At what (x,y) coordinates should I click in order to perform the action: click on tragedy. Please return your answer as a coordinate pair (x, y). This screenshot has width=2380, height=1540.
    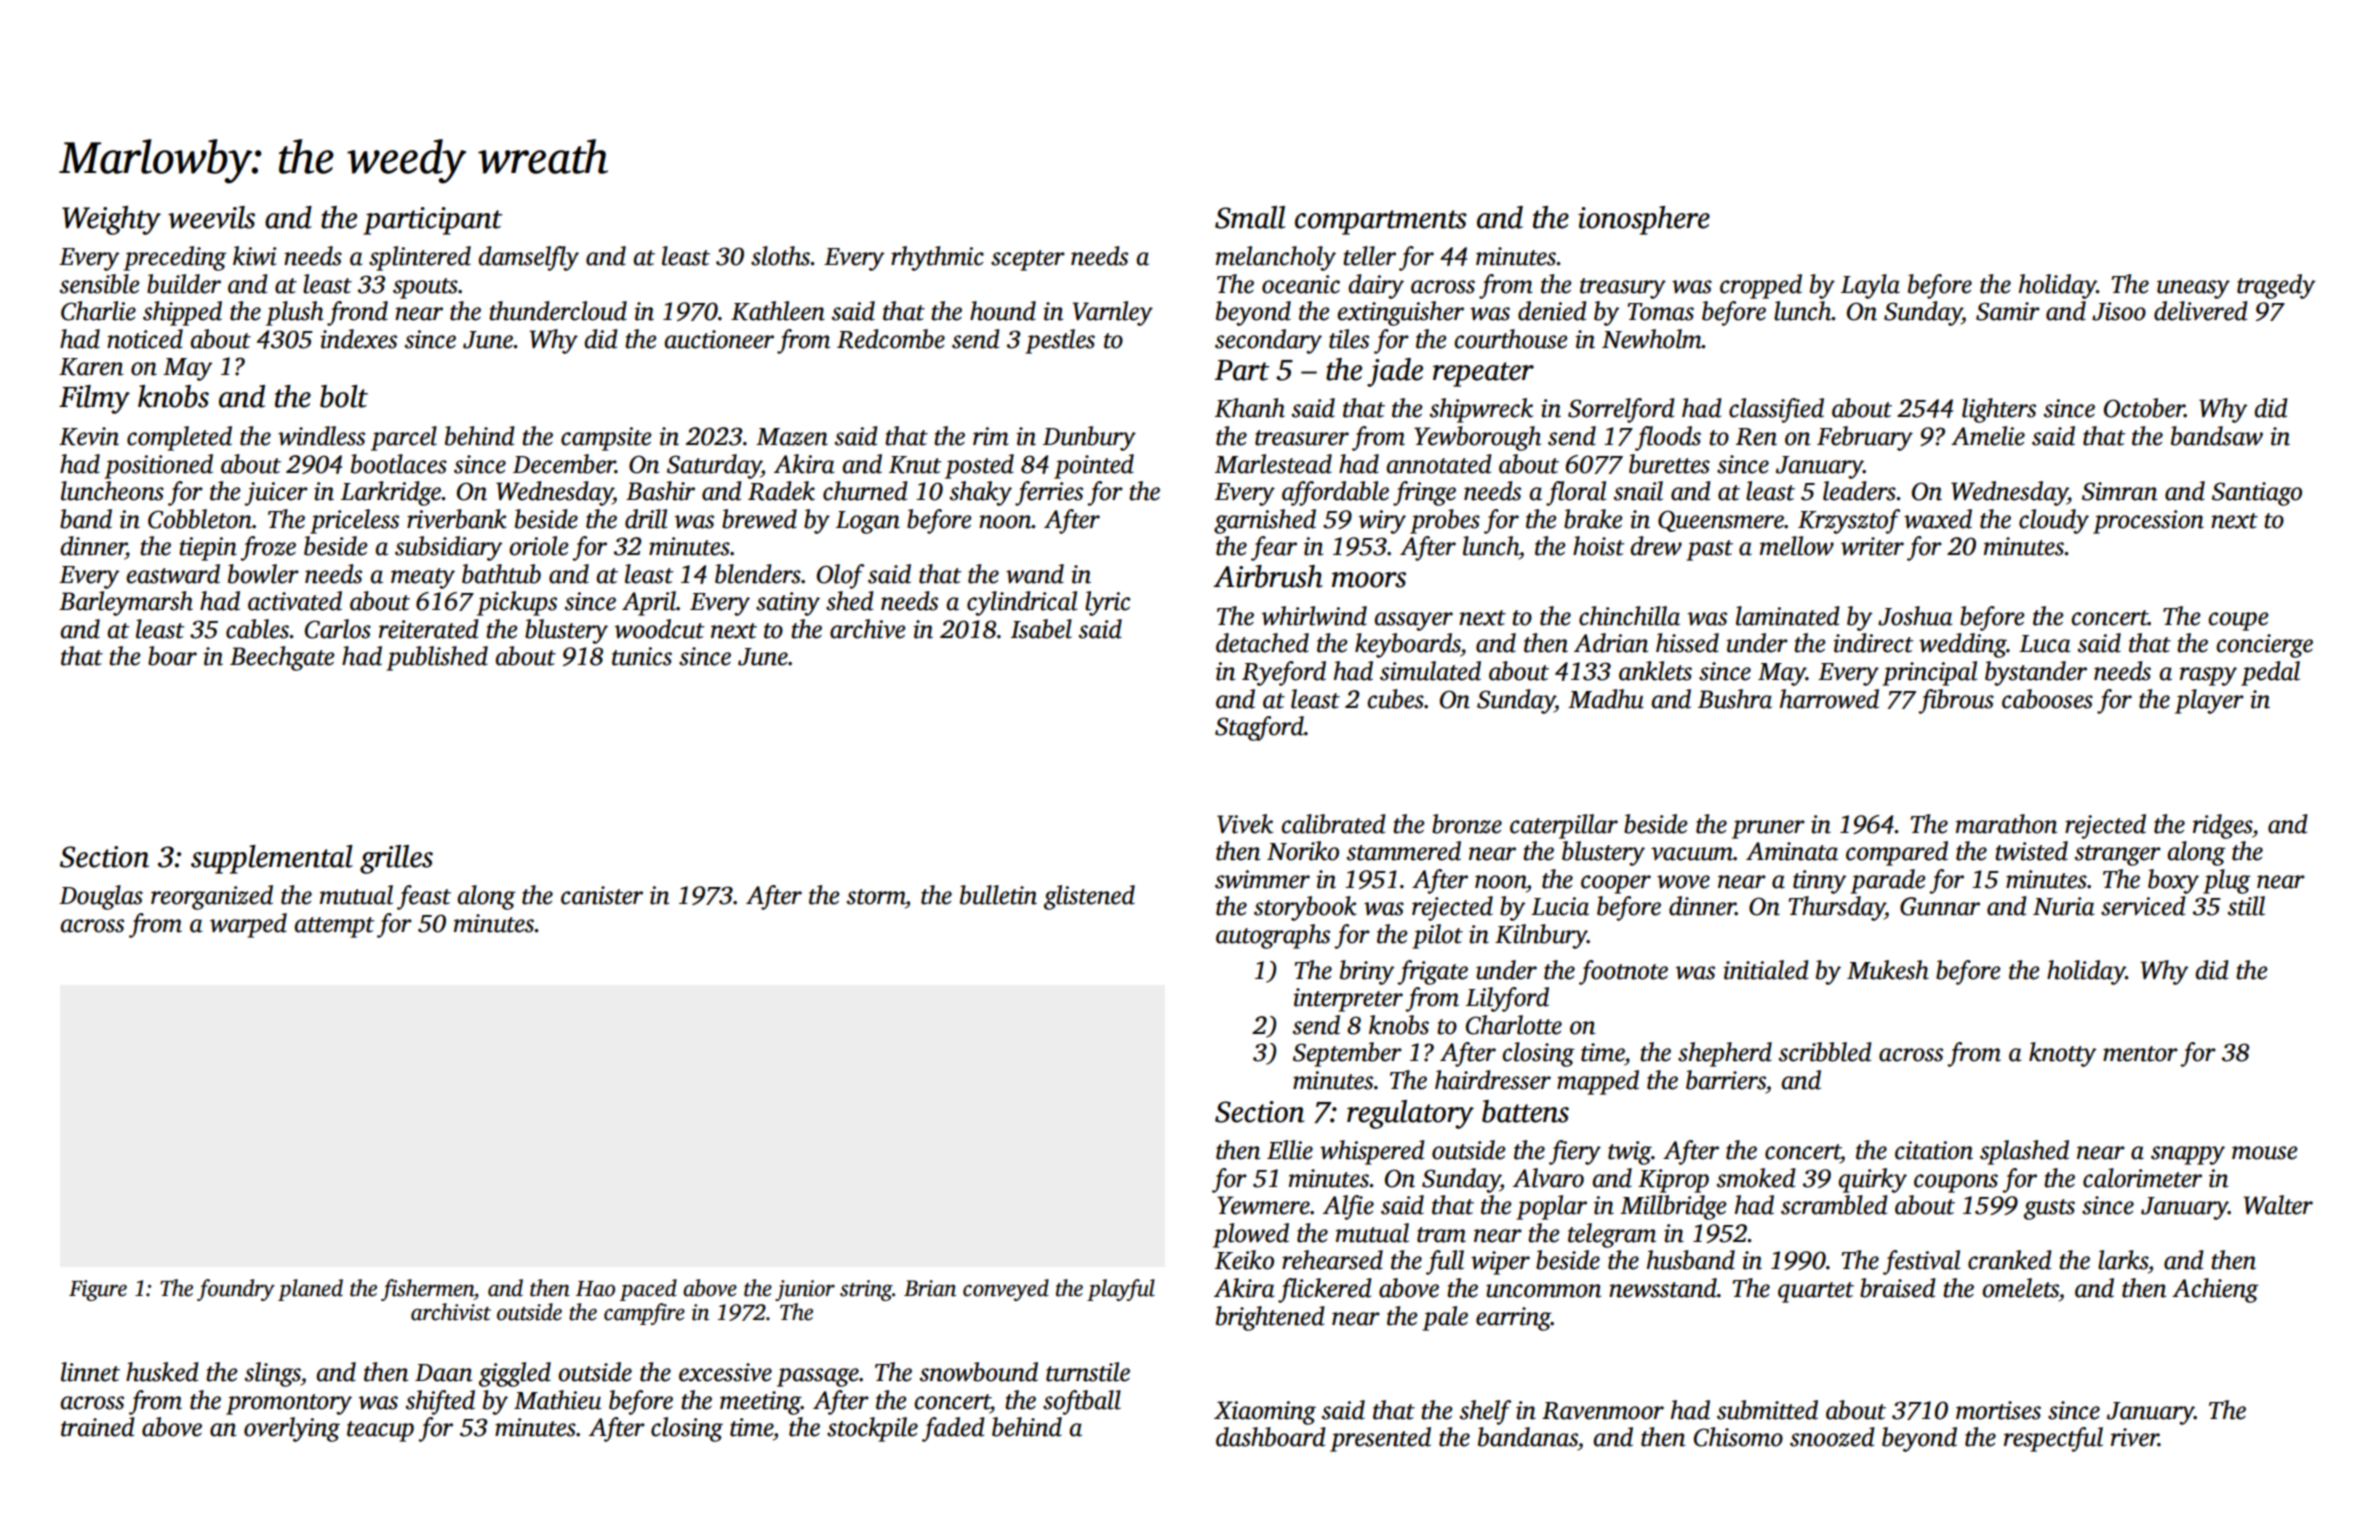
    Looking at the image, I should click on (2276, 286).
